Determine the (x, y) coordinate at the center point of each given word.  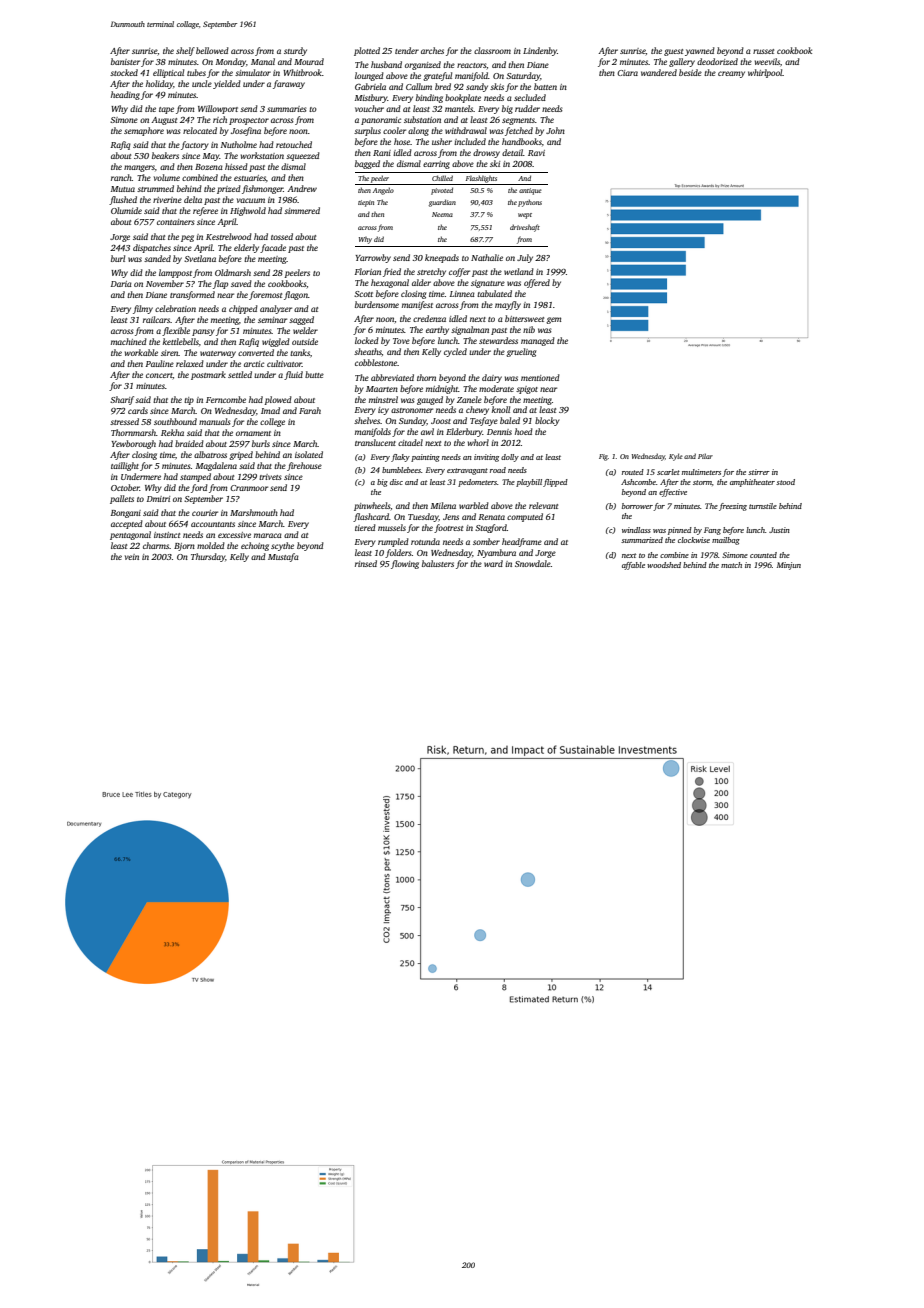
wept (525, 216)
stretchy (431, 272)
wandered (659, 72)
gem (553, 320)
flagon (296, 295)
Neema (442, 214)
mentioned (540, 377)
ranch (121, 177)
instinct (167, 535)
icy (383, 411)
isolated (309, 454)
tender (407, 50)
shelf (185, 51)
